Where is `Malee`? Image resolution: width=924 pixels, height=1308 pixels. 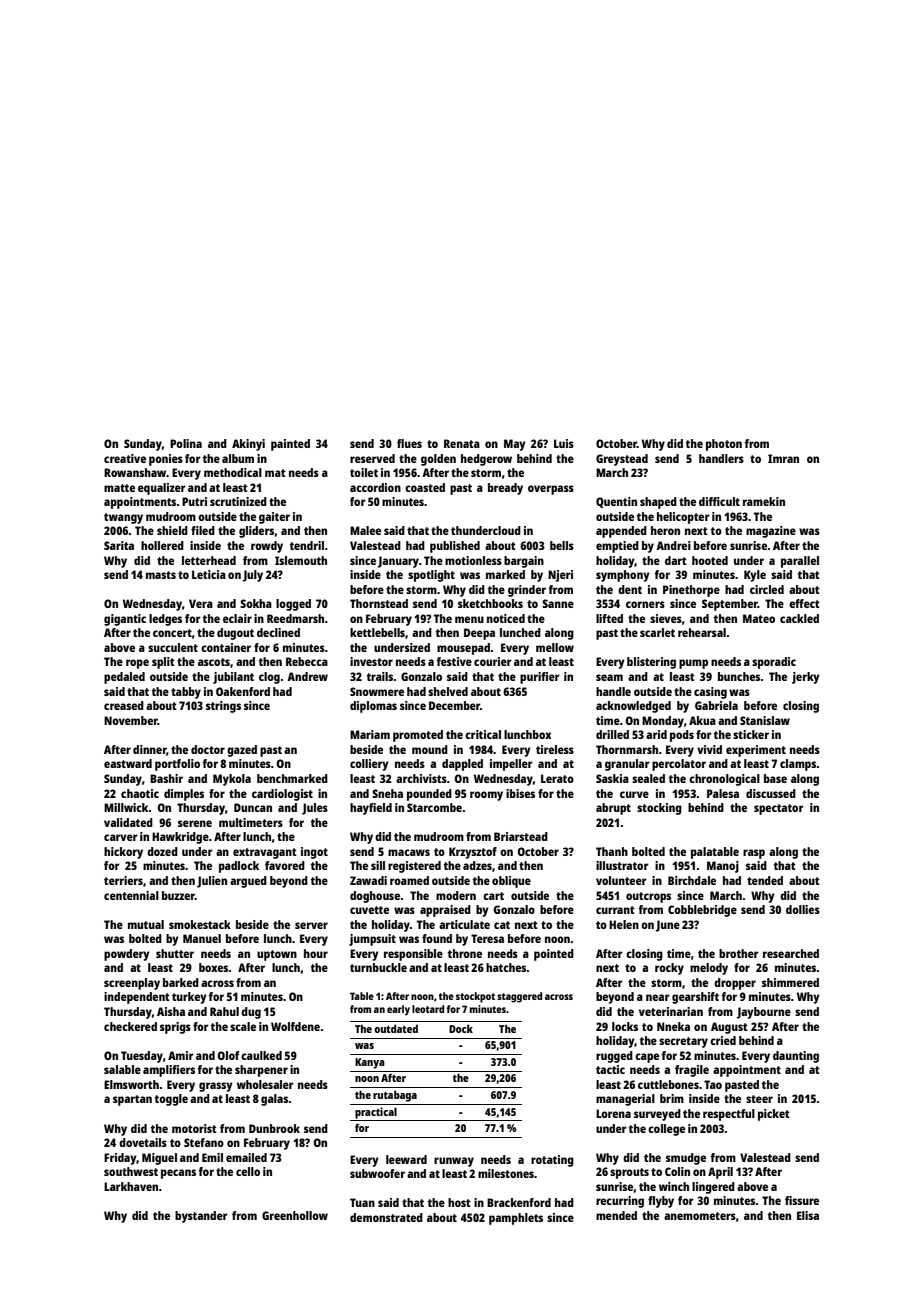
Malee is located at coordinates (365, 530).
